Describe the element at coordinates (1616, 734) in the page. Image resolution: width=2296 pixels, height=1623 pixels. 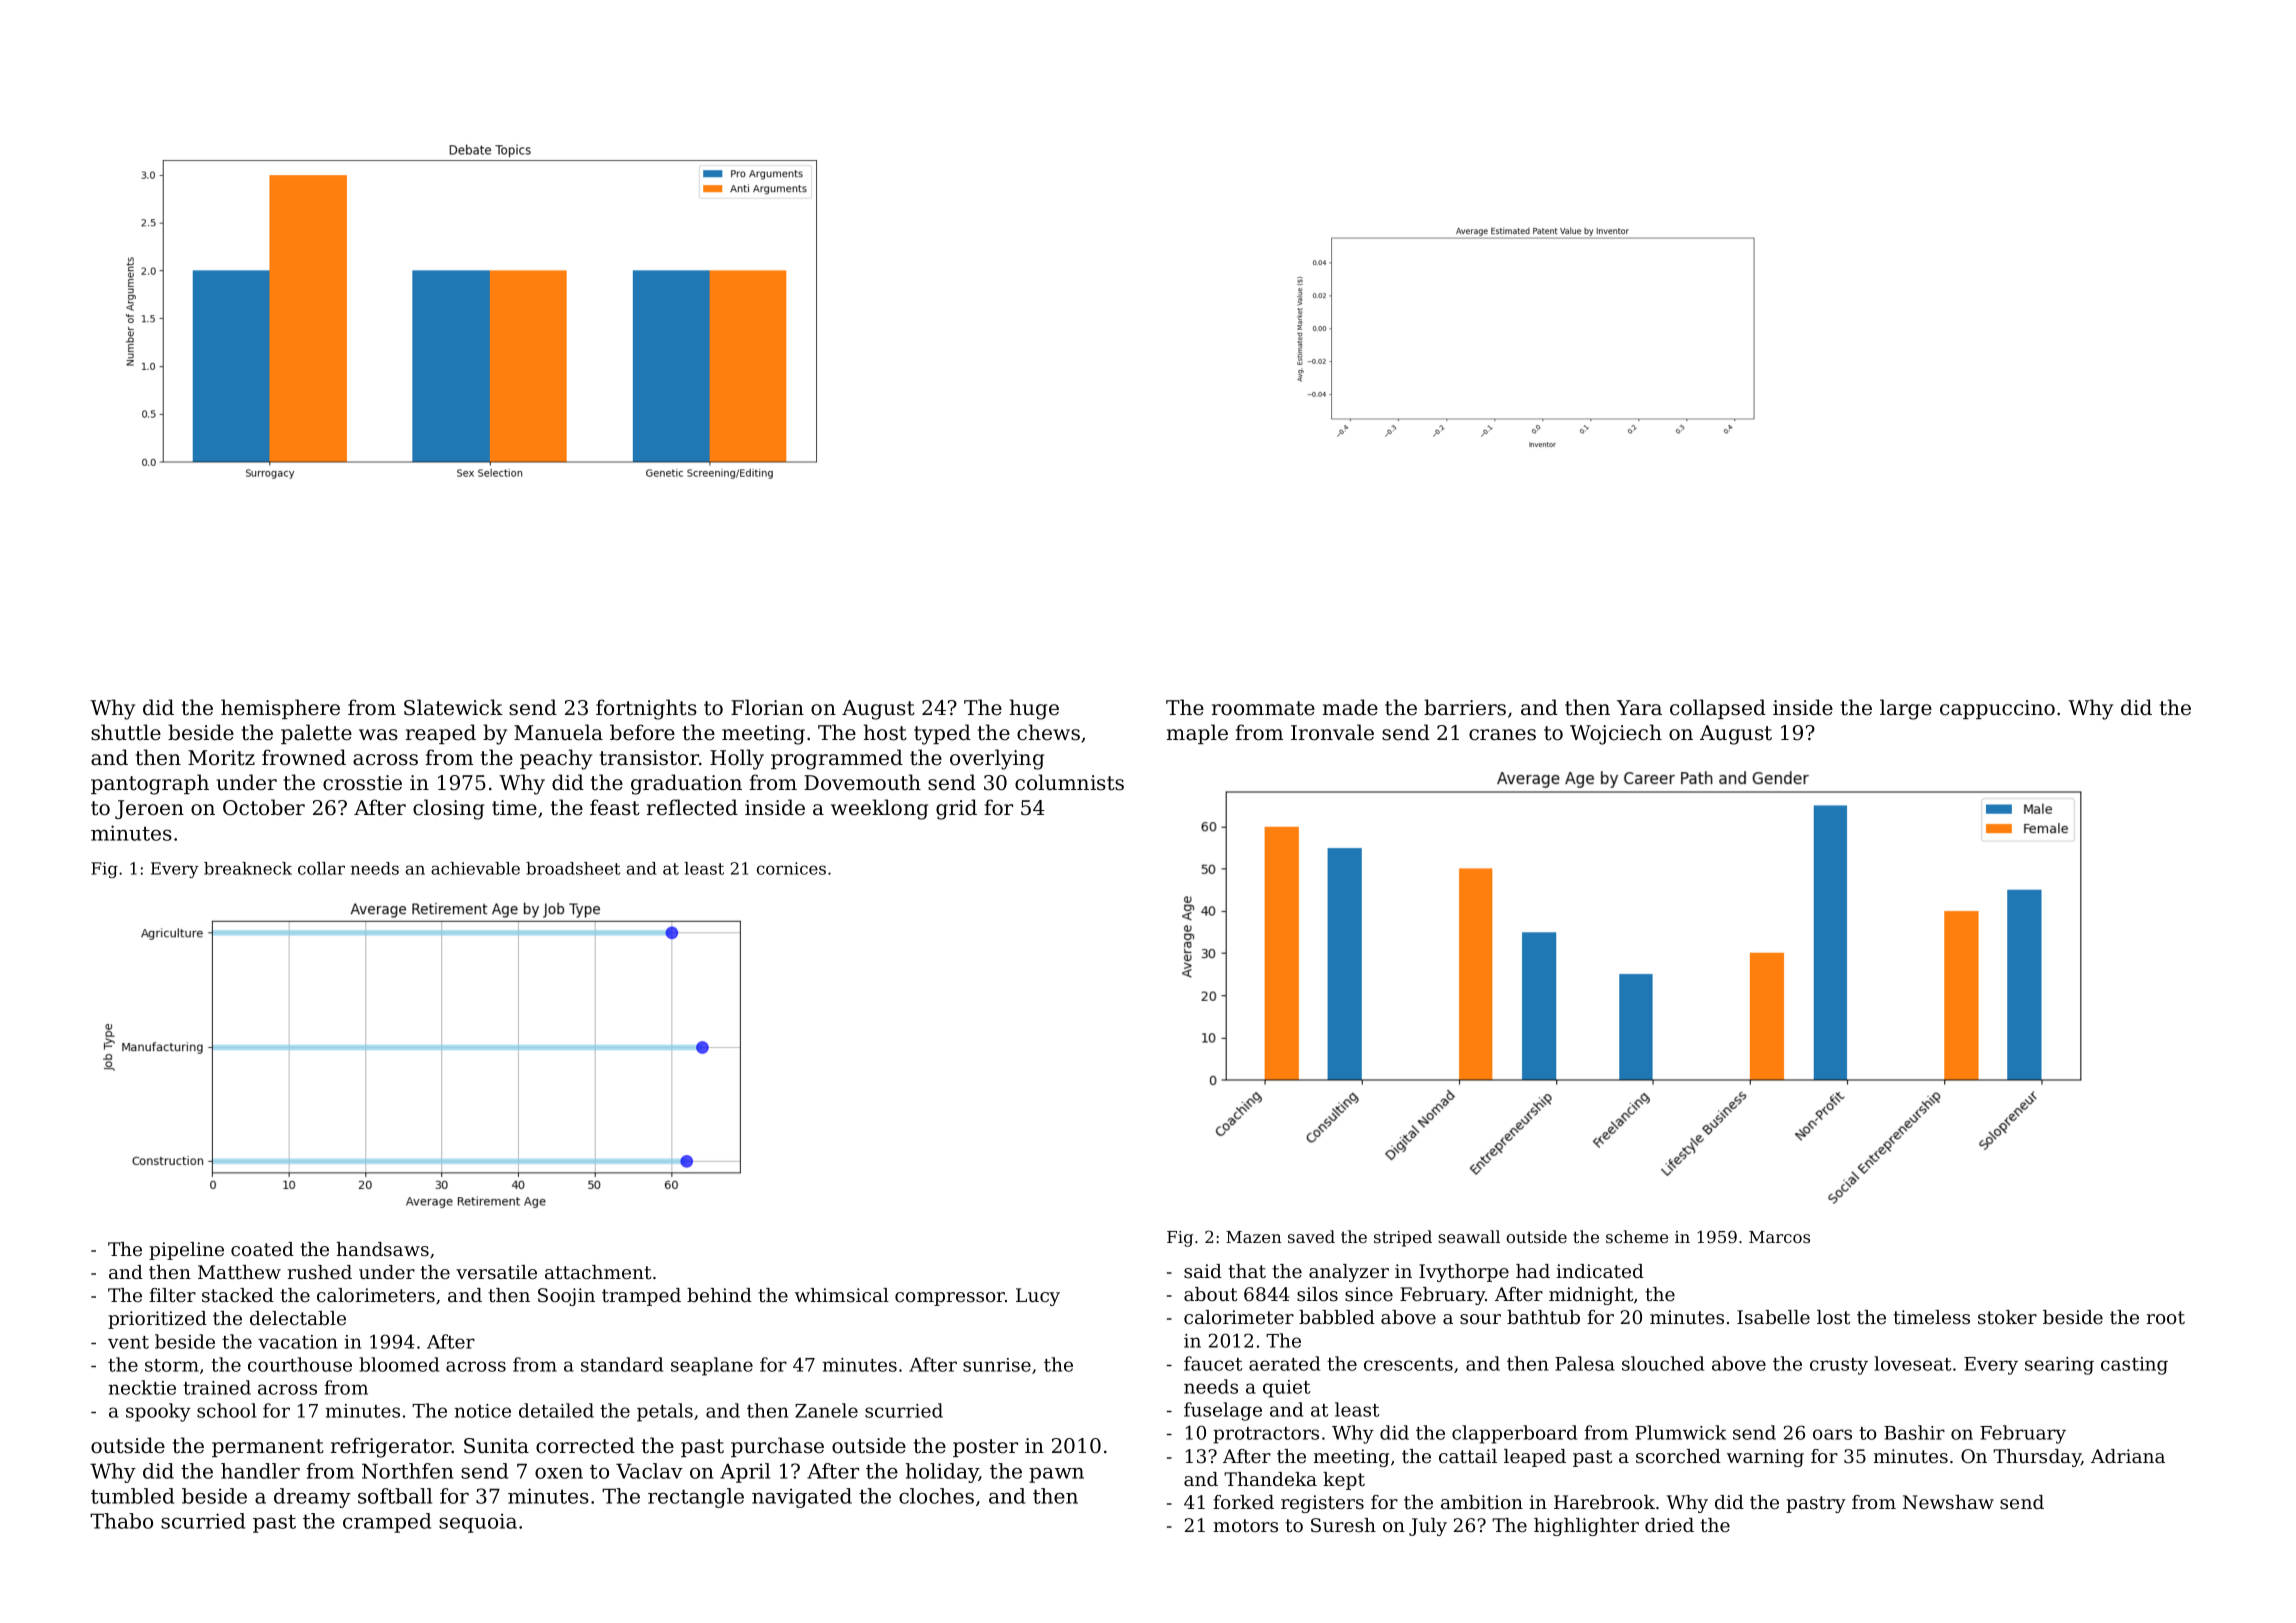
I see `Wojciech` at that location.
